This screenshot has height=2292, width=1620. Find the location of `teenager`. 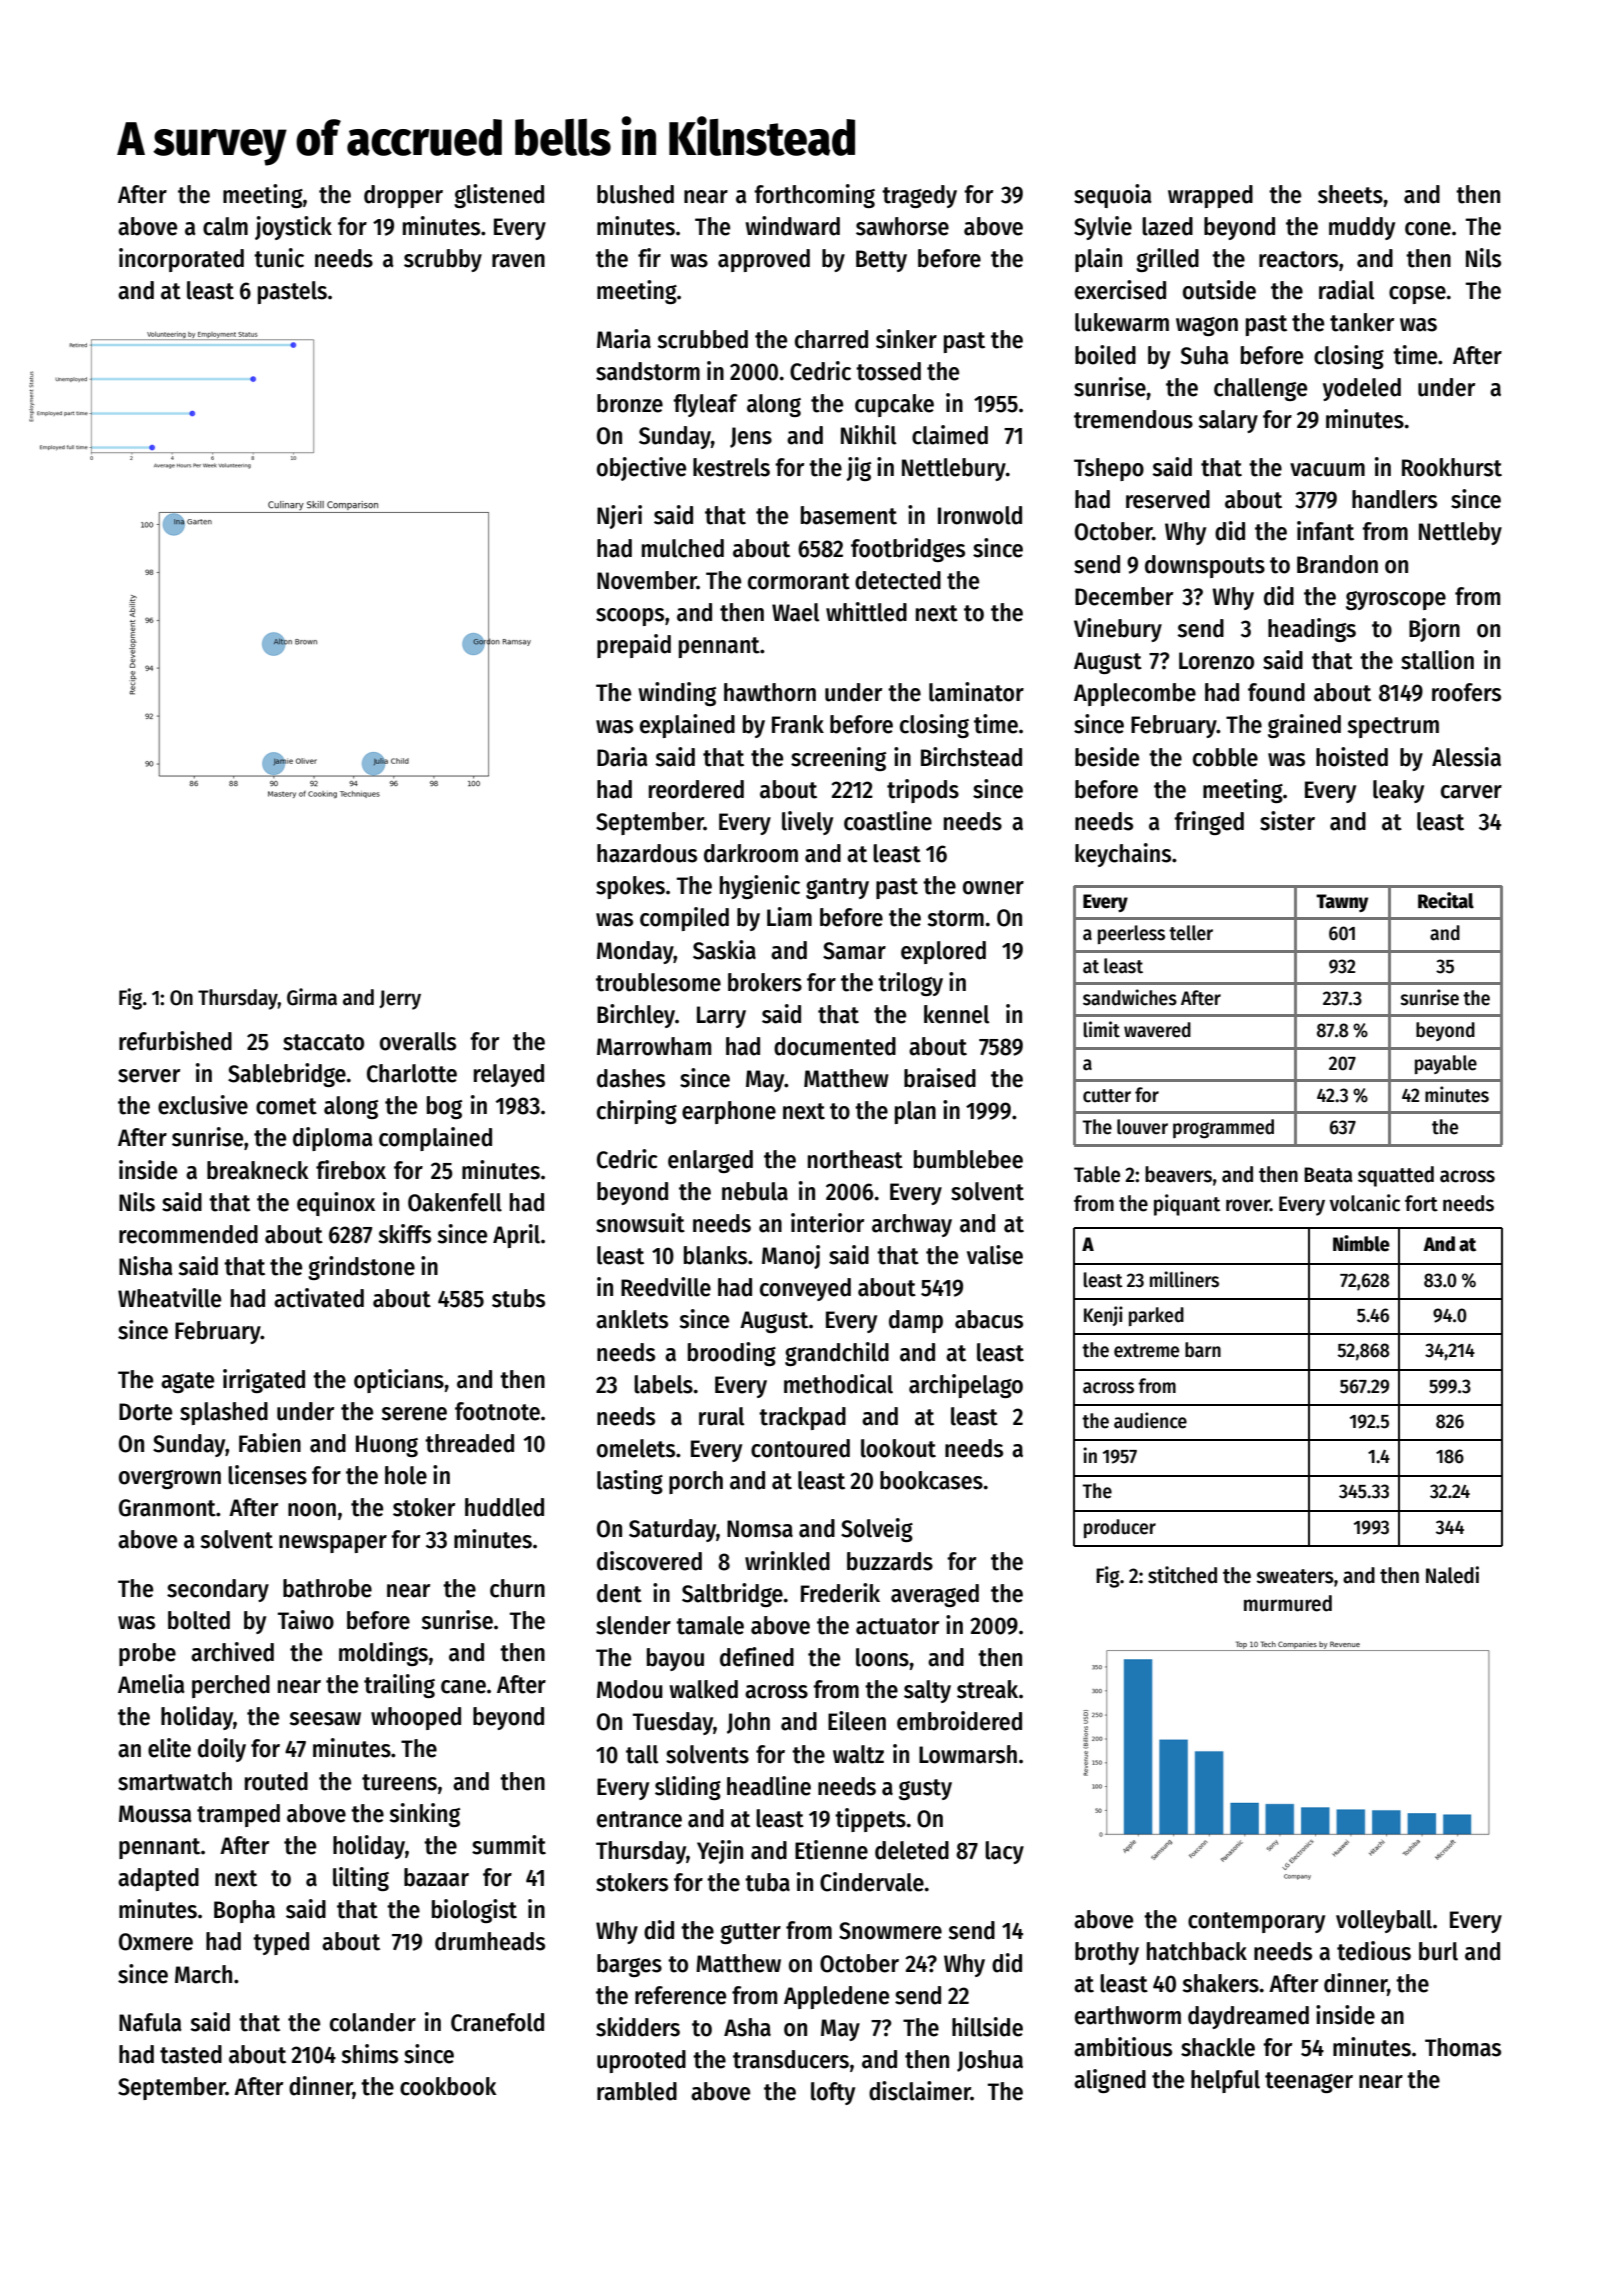

teenager is located at coordinates (1309, 2082).
